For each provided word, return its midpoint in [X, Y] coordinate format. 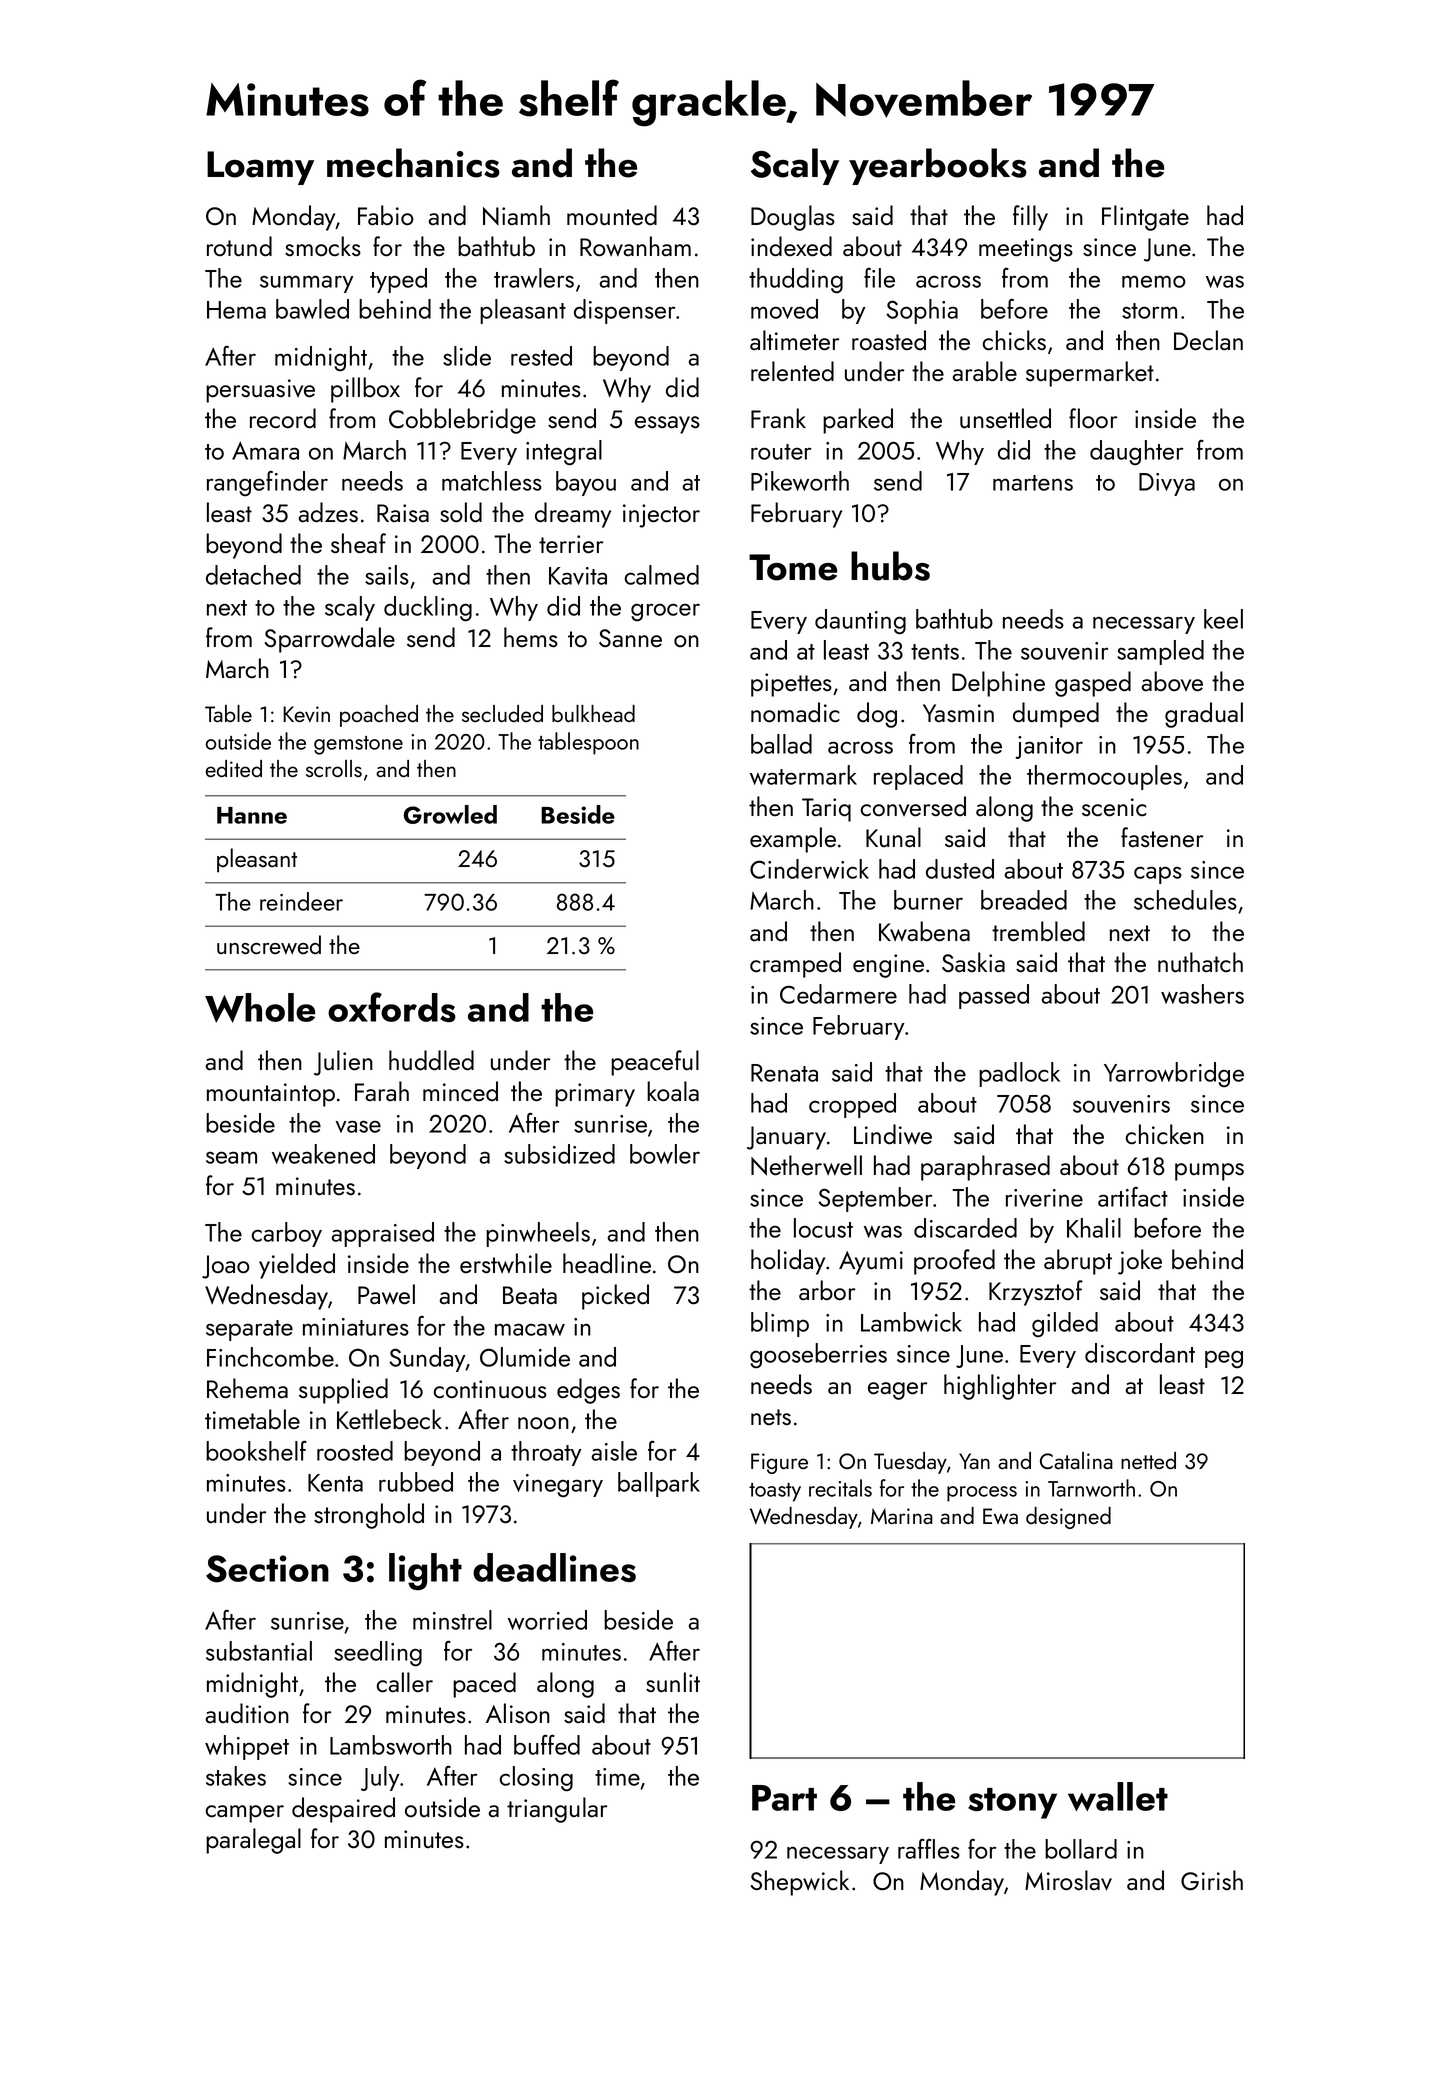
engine [888, 966]
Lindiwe [893, 1134]
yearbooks [938, 166]
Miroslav [1068, 1880]
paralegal [253, 1841]
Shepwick [800, 1883]
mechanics [413, 163]
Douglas [793, 218]
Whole [260, 1008]
